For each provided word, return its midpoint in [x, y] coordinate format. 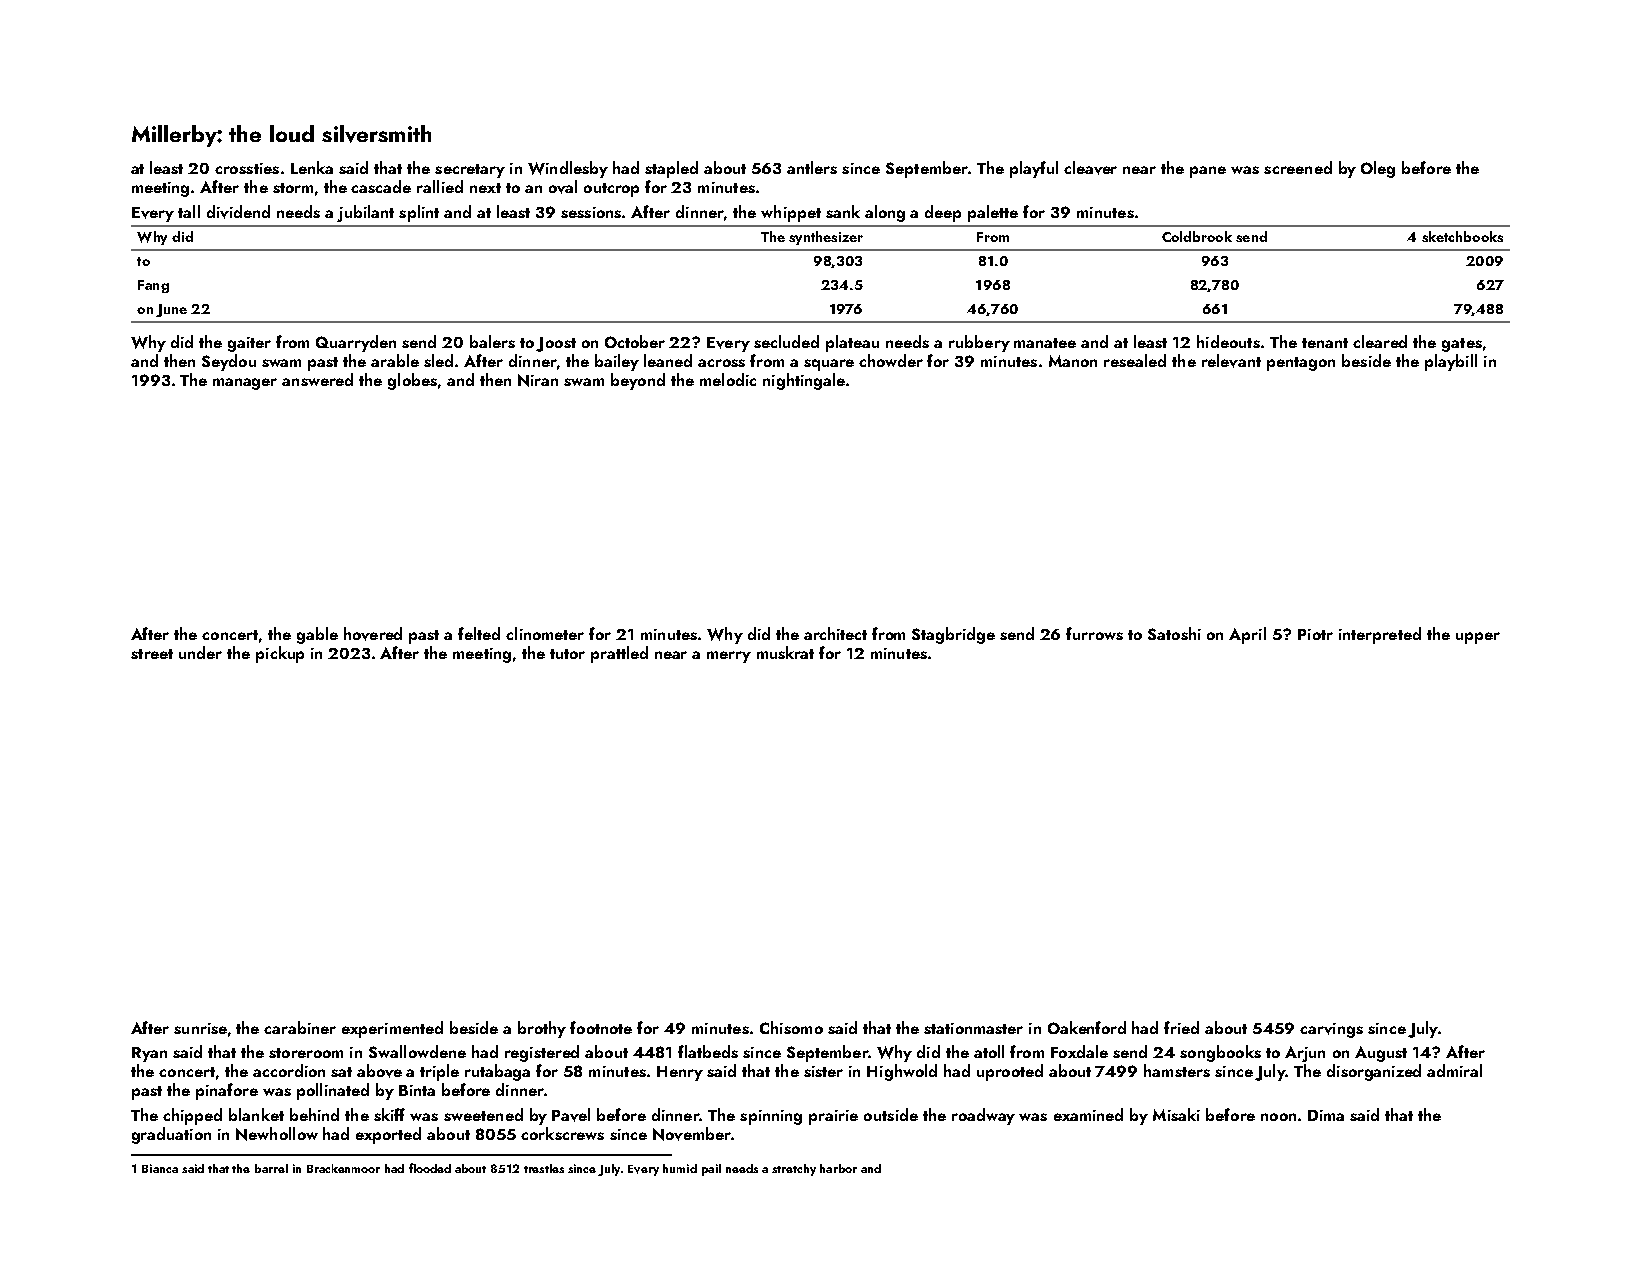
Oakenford [1087, 1027]
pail [711, 1170]
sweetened [483, 1114]
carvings [1331, 1030]
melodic [728, 379]
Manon [1073, 361]
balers [492, 341]
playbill [1451, 362]
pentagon [1301, 364]
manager [245, 384]
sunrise [200, 1028]
